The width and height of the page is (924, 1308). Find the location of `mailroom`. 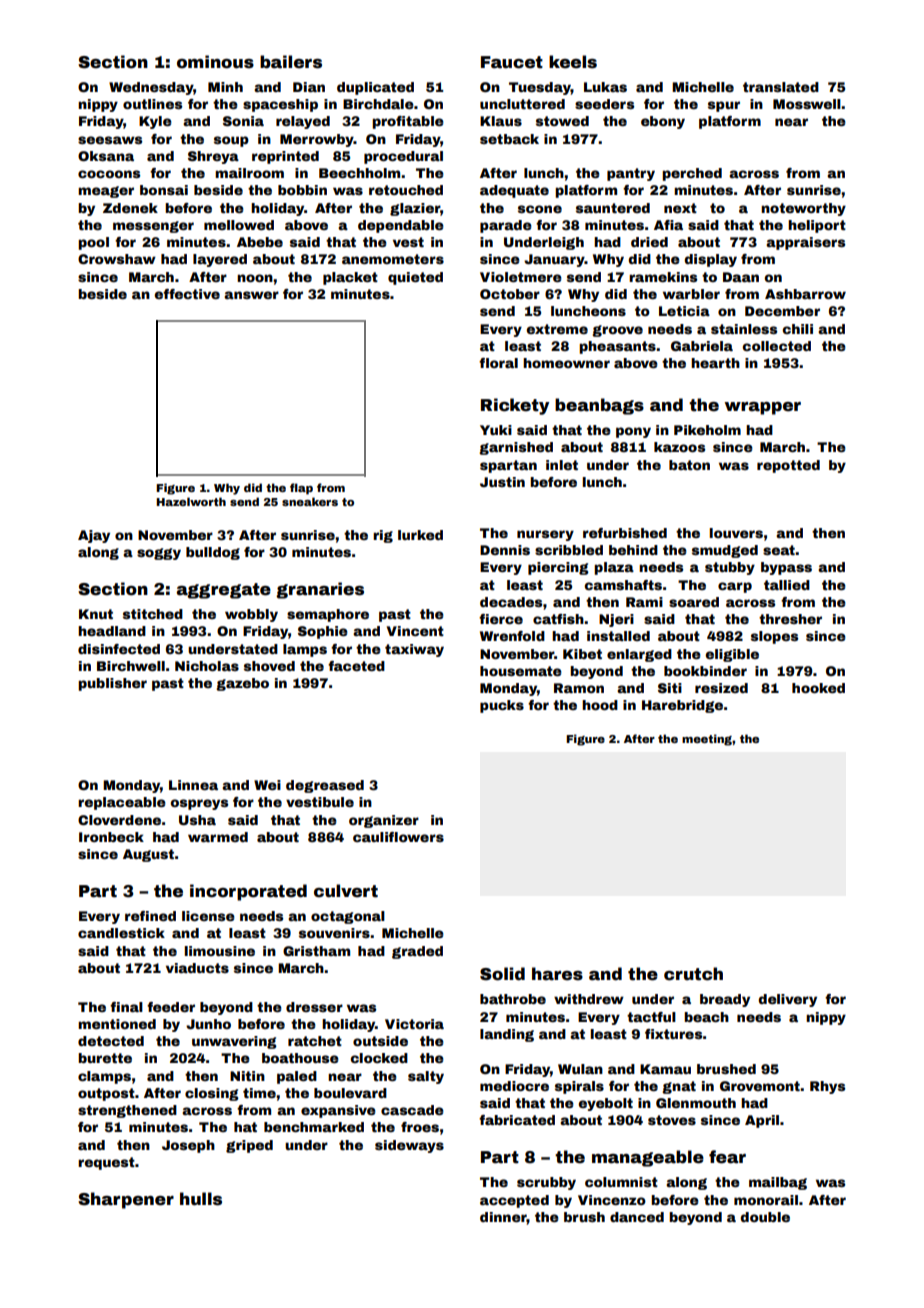

mailroom is located at coordinates (249, 173).
